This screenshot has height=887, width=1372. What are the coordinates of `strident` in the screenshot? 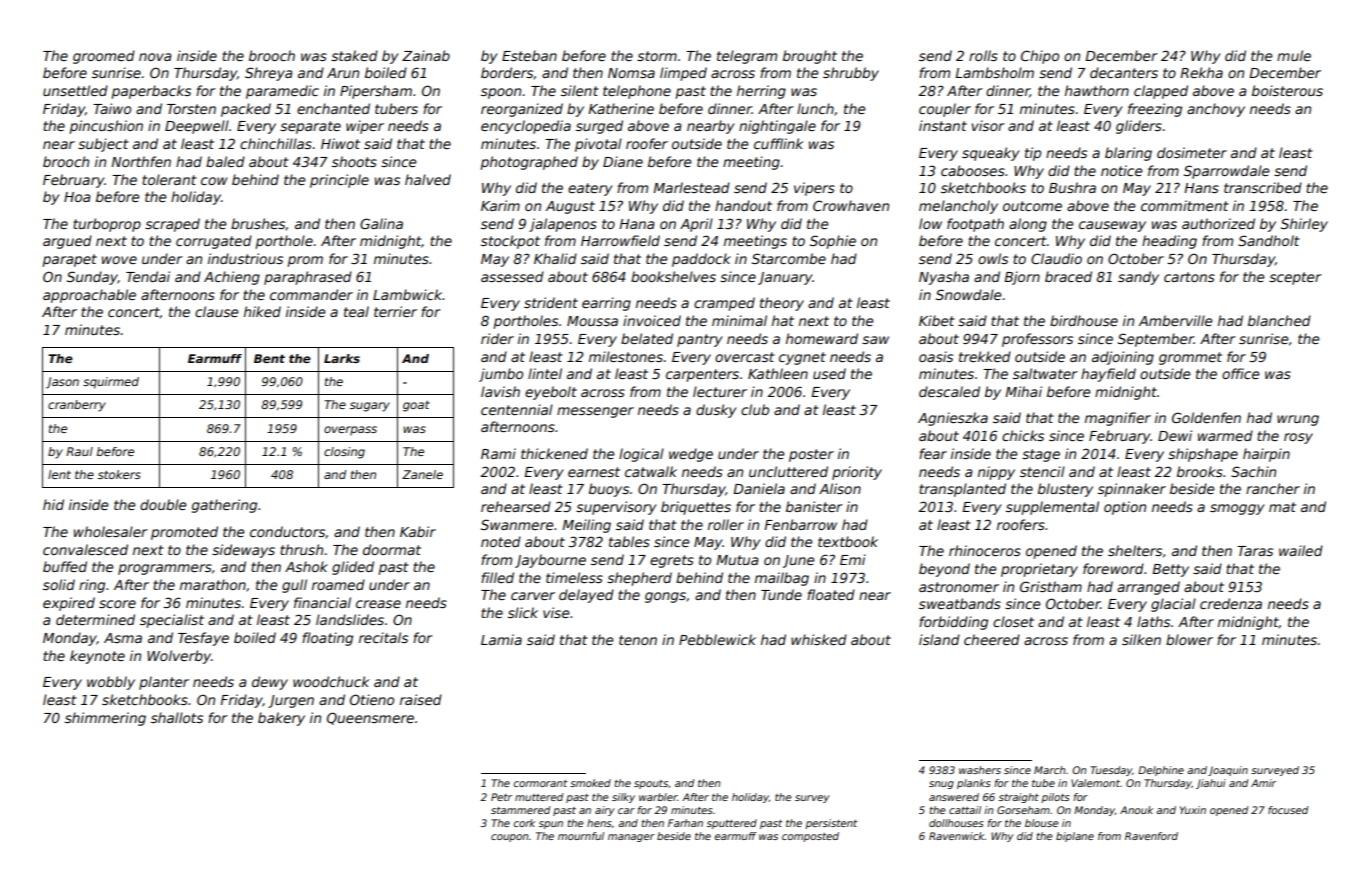 It's located at (551, 302).
